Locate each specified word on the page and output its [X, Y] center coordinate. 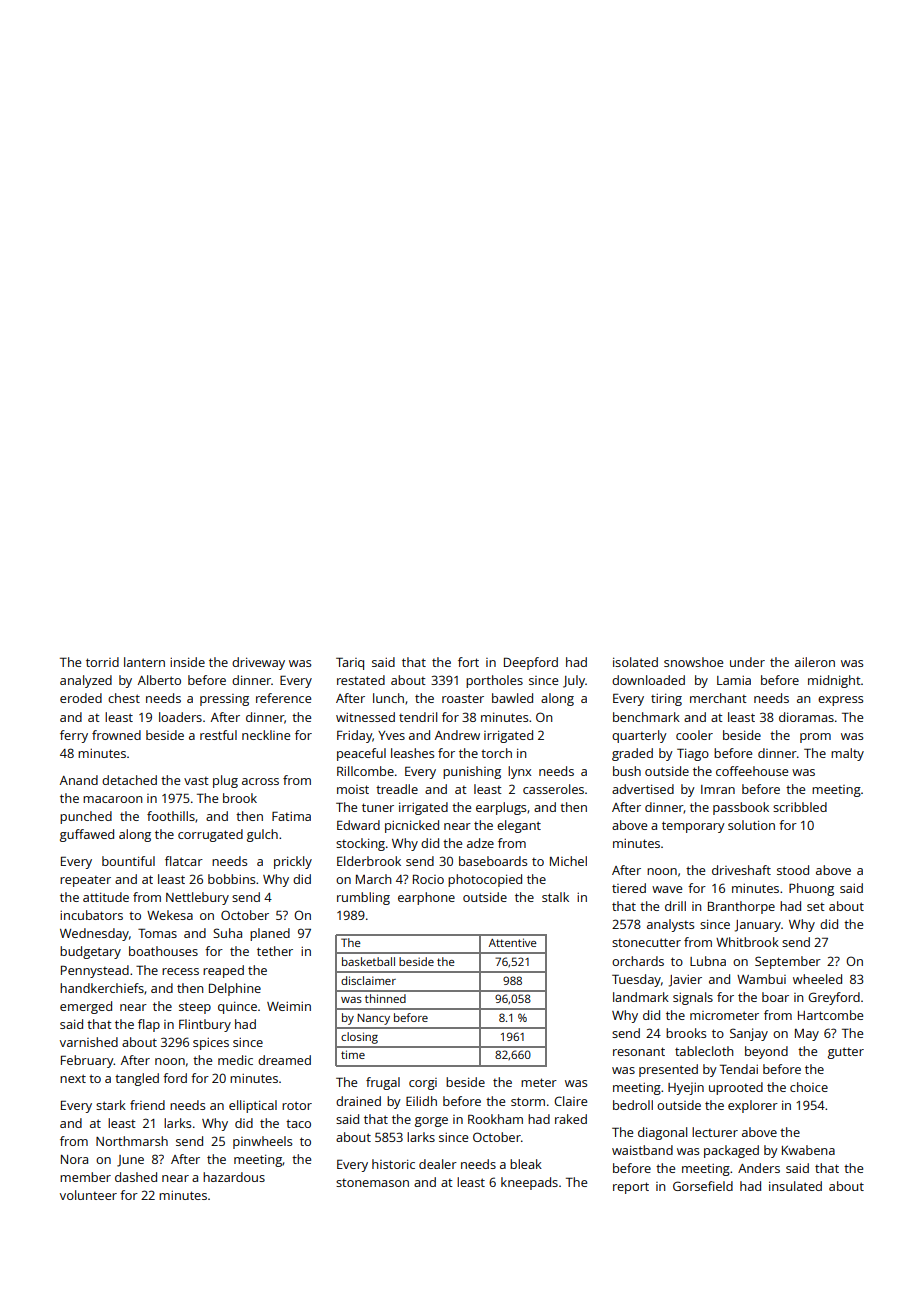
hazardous [234, 1177]
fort [468, 662]
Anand [79, 780]
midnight [834, 681]
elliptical [253, 1106]
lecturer [715, 1132]
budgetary [90, 952]
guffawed [87, 835]
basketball [368, 961]
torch [496, 753]
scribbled [800, 807]
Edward [358, 825]
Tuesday [636, 980]
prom [815, 738]
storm [528, 1101]
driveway [258, 663]
